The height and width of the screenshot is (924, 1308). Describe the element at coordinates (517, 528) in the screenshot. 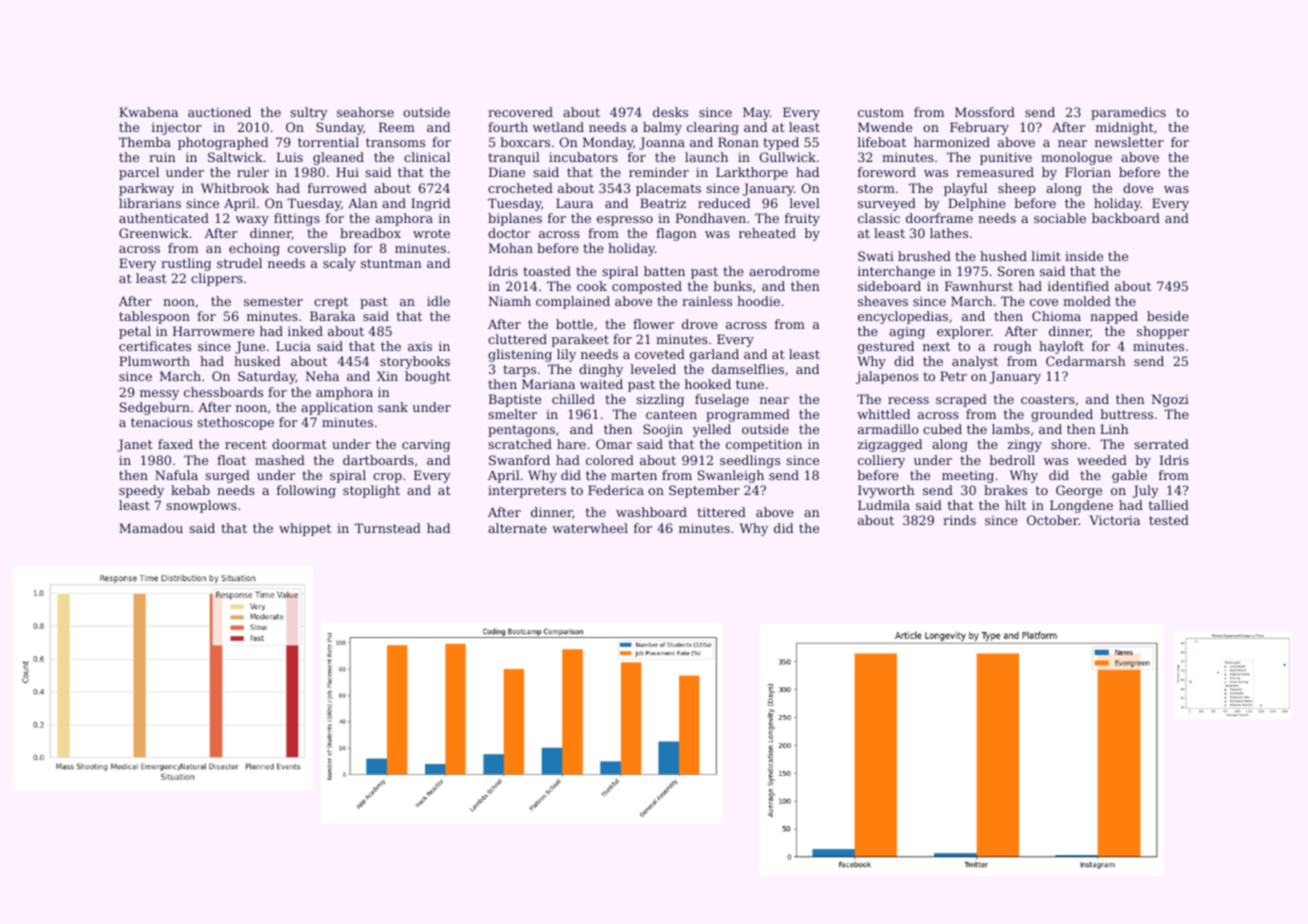

I see `alternate` at that location.
